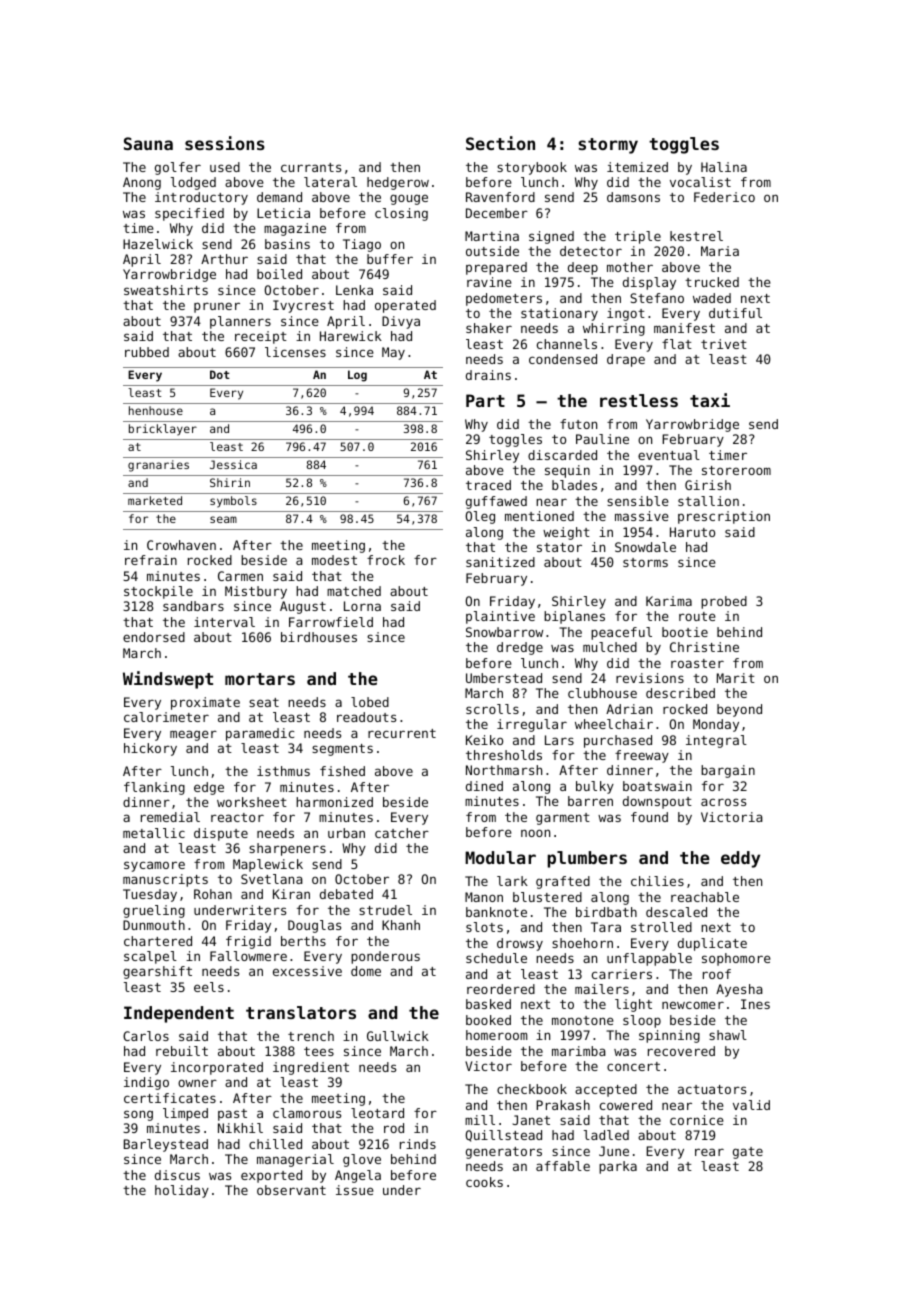 The width and height of the screenshot is (908, 1316). What do you see at coordinates (398, 1036) in the screenshot?
I see `Gullwick` at bounding box center [398, 1036].
